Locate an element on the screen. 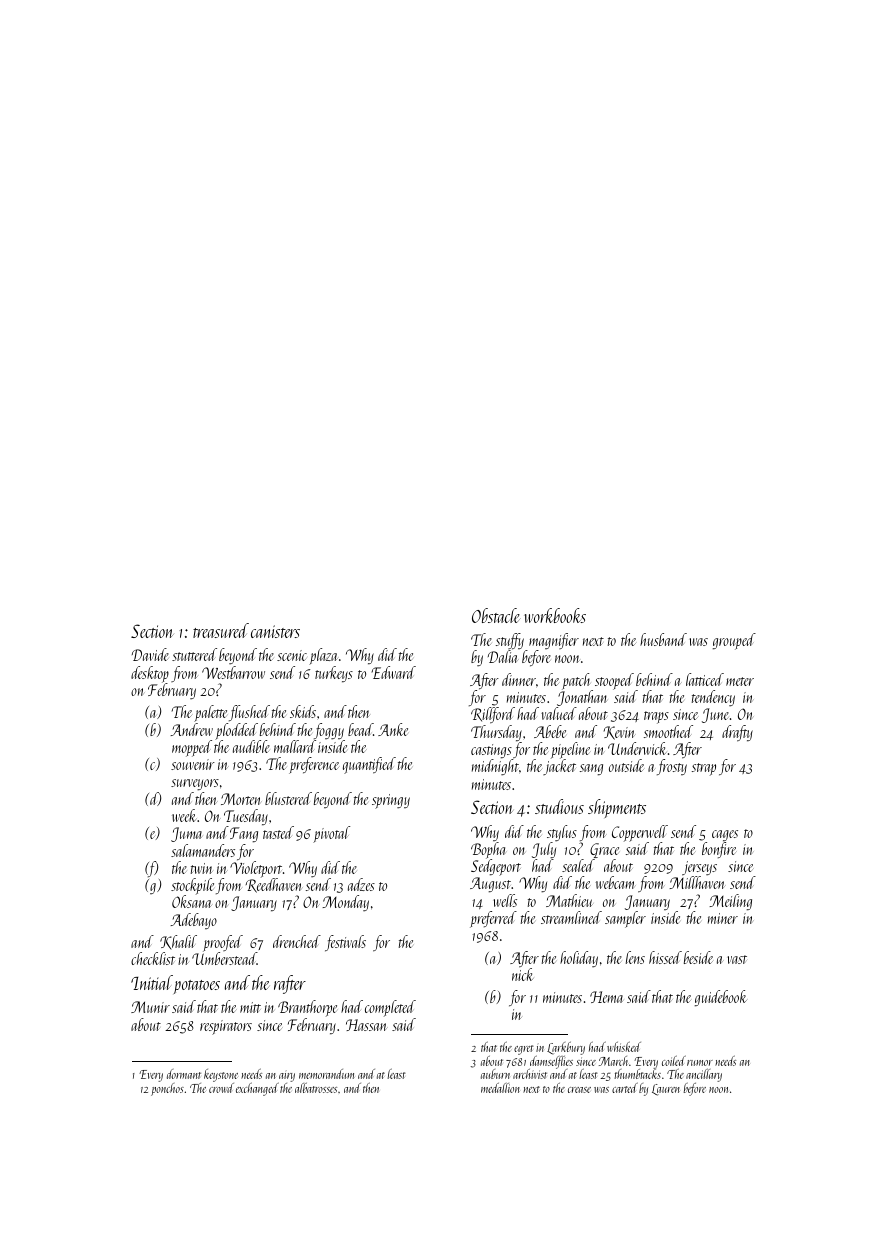 This screenshot has height=1256, width=885. grouped is located at coordinates (734, 641).
